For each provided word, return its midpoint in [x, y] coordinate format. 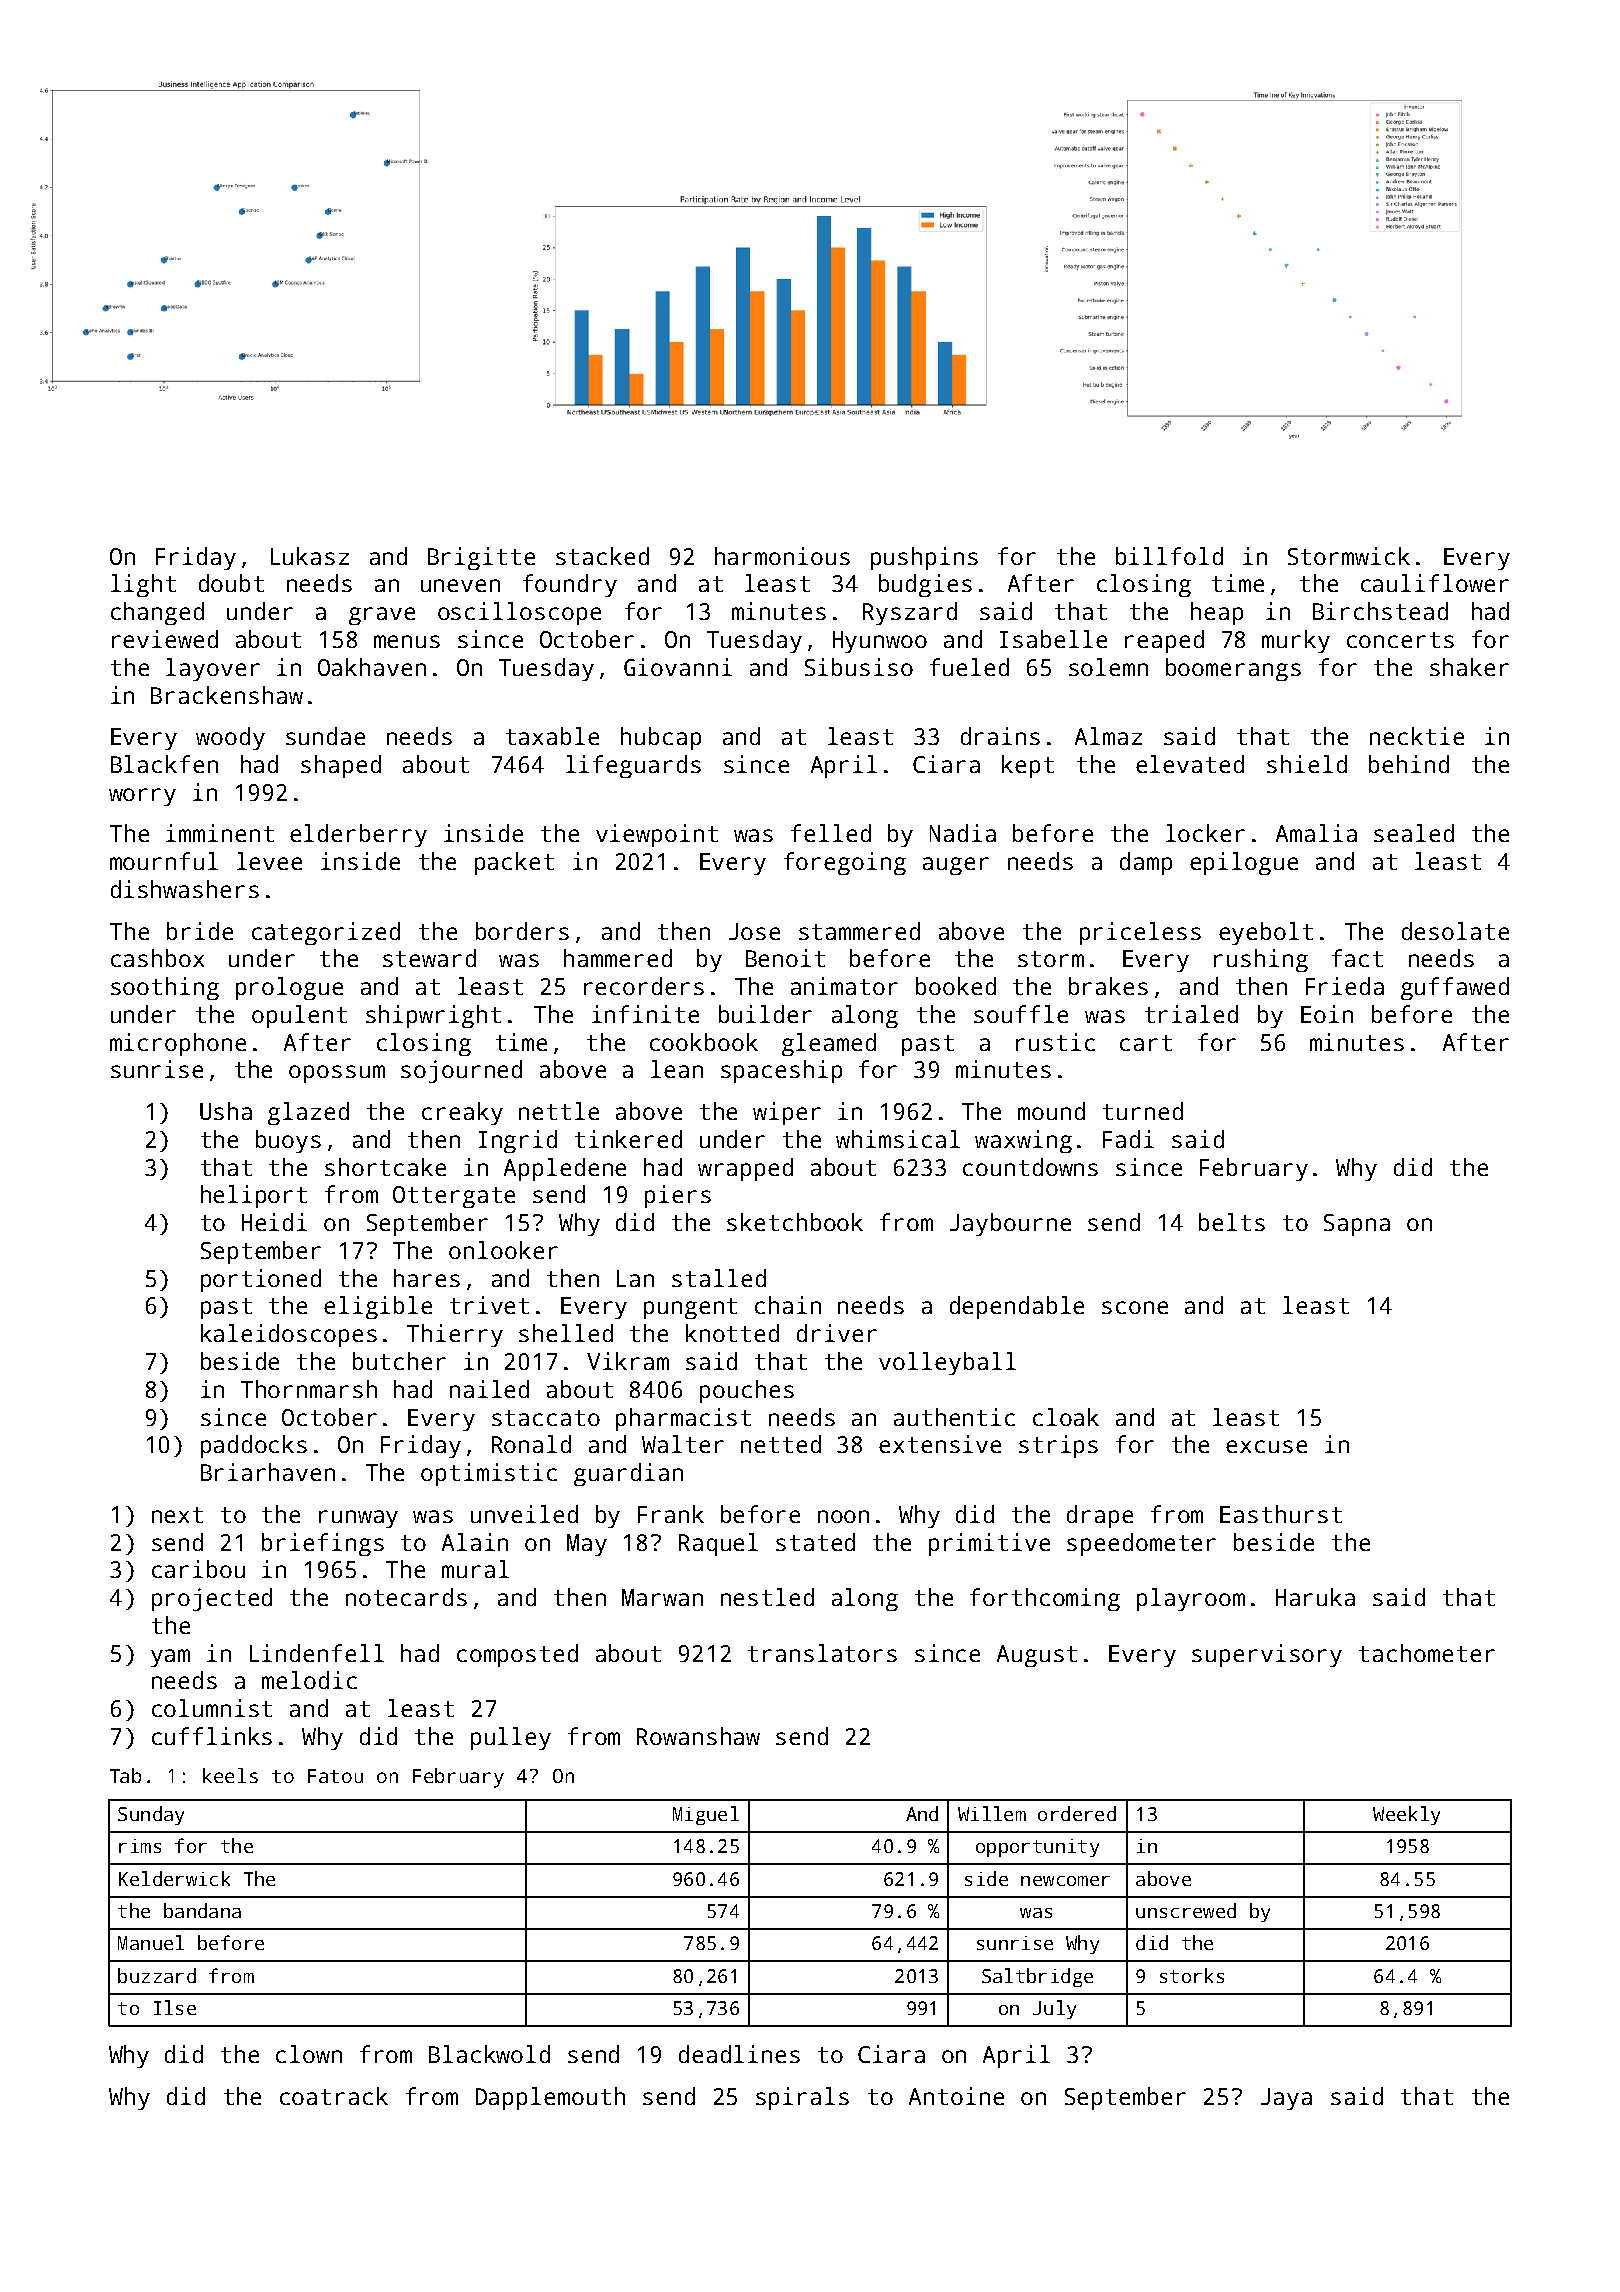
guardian [628, 1474]
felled [831, 833]
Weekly [1406, 1815]
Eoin [1327, 1014]
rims [140, 1846]
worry [142, 797]
